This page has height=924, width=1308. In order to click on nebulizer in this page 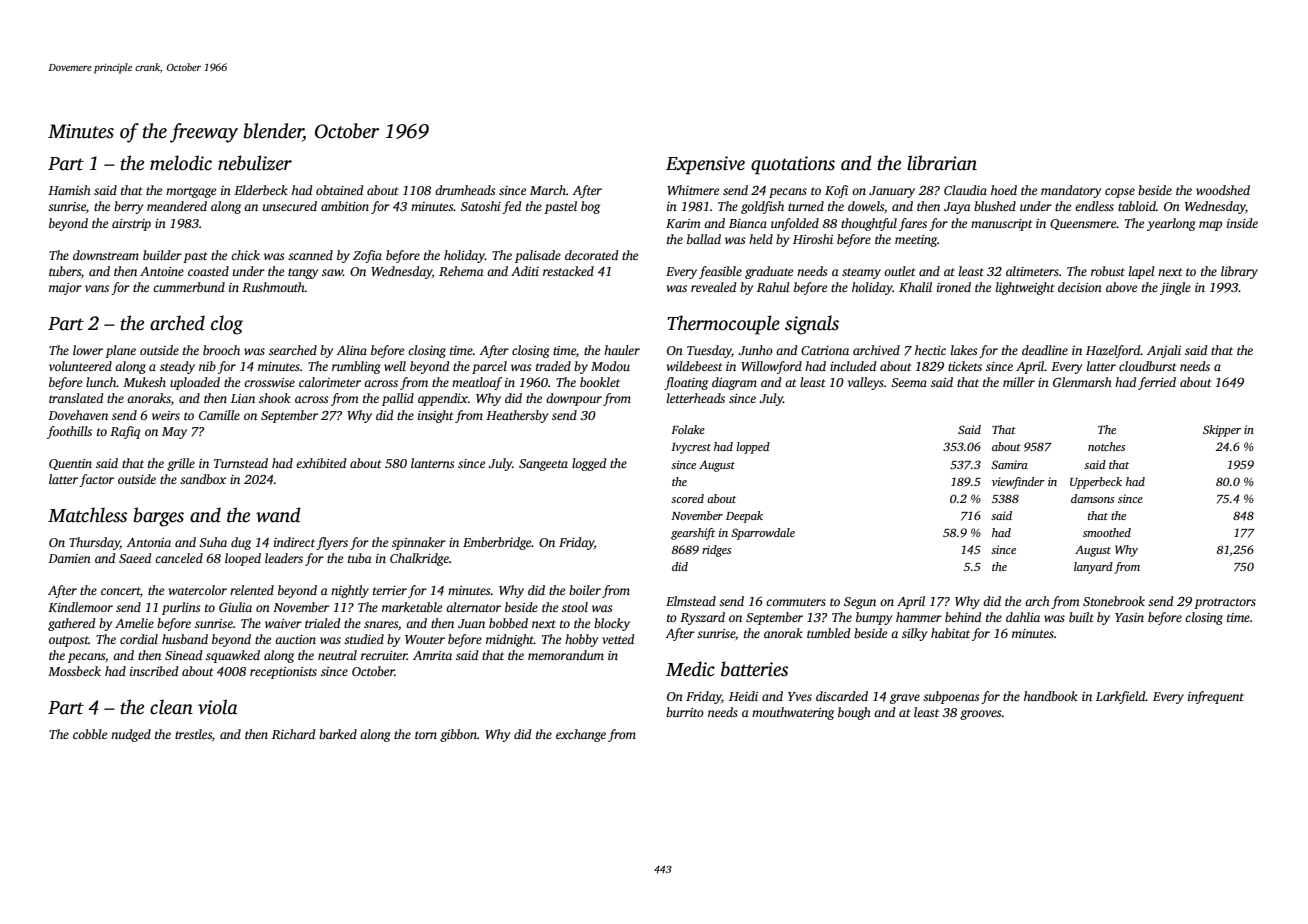, I will do `click(255, 163)`.
